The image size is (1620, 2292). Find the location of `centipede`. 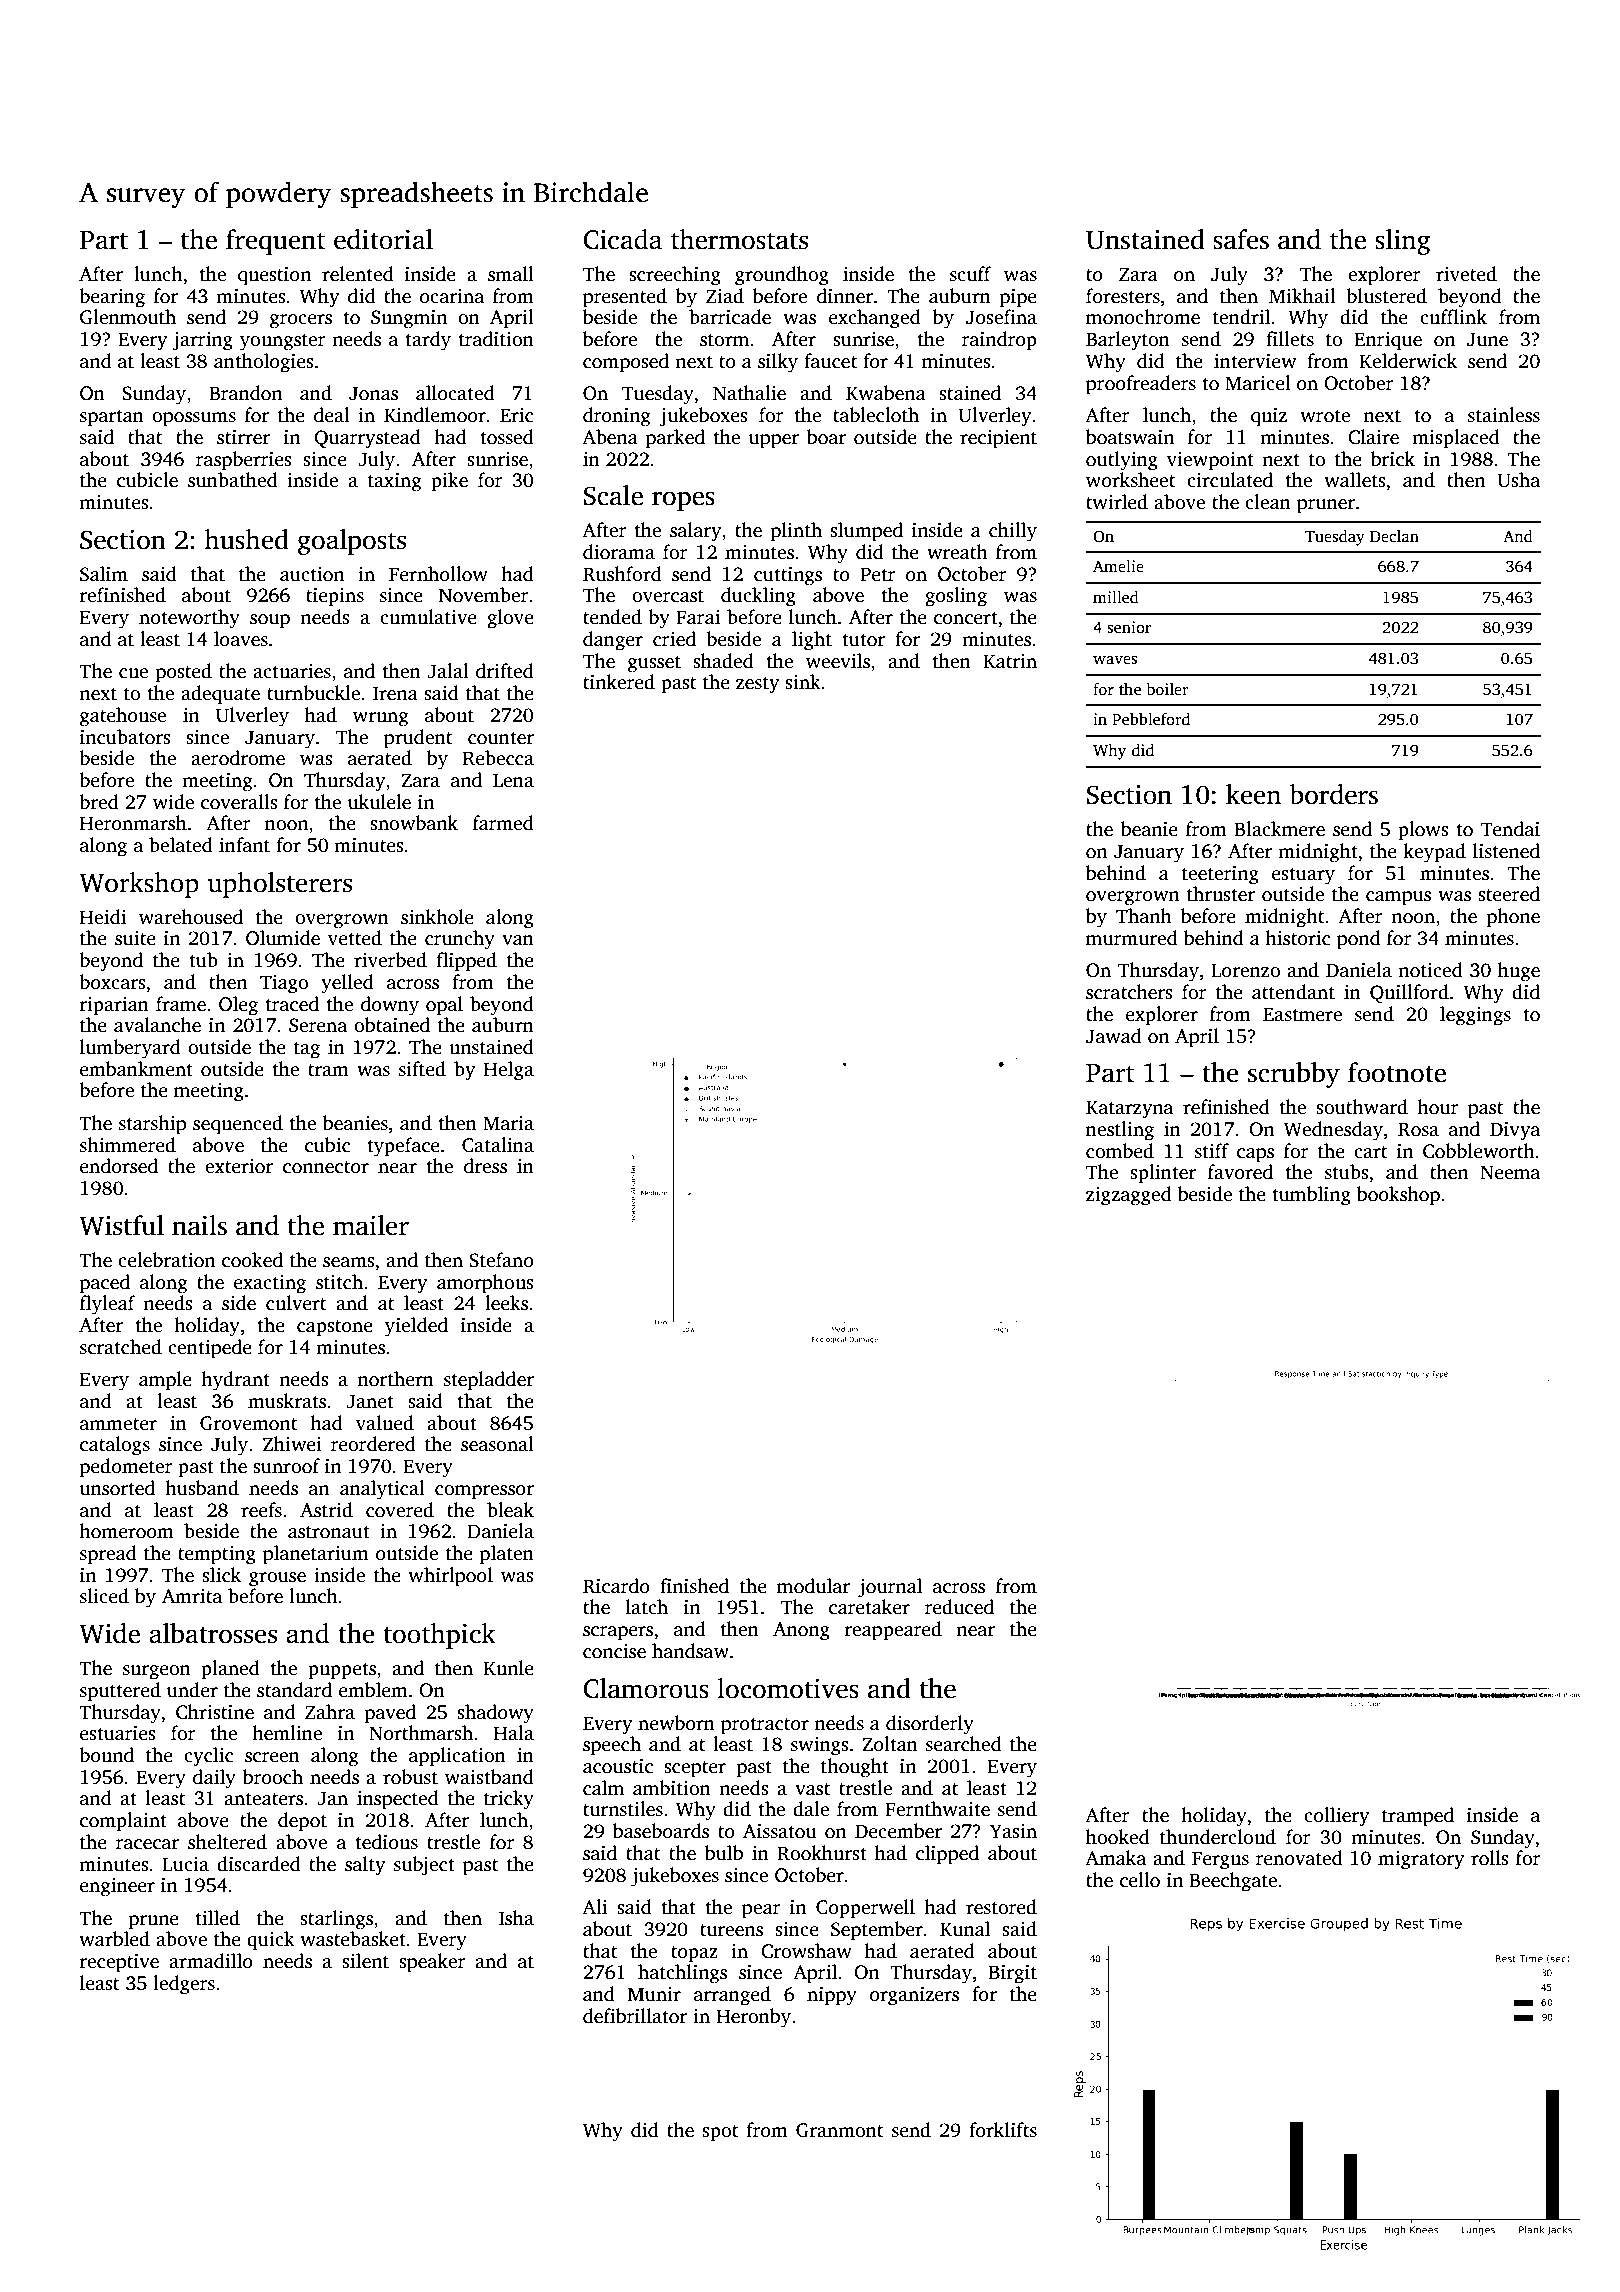

centipede is located at coordinates (210, 1349).
